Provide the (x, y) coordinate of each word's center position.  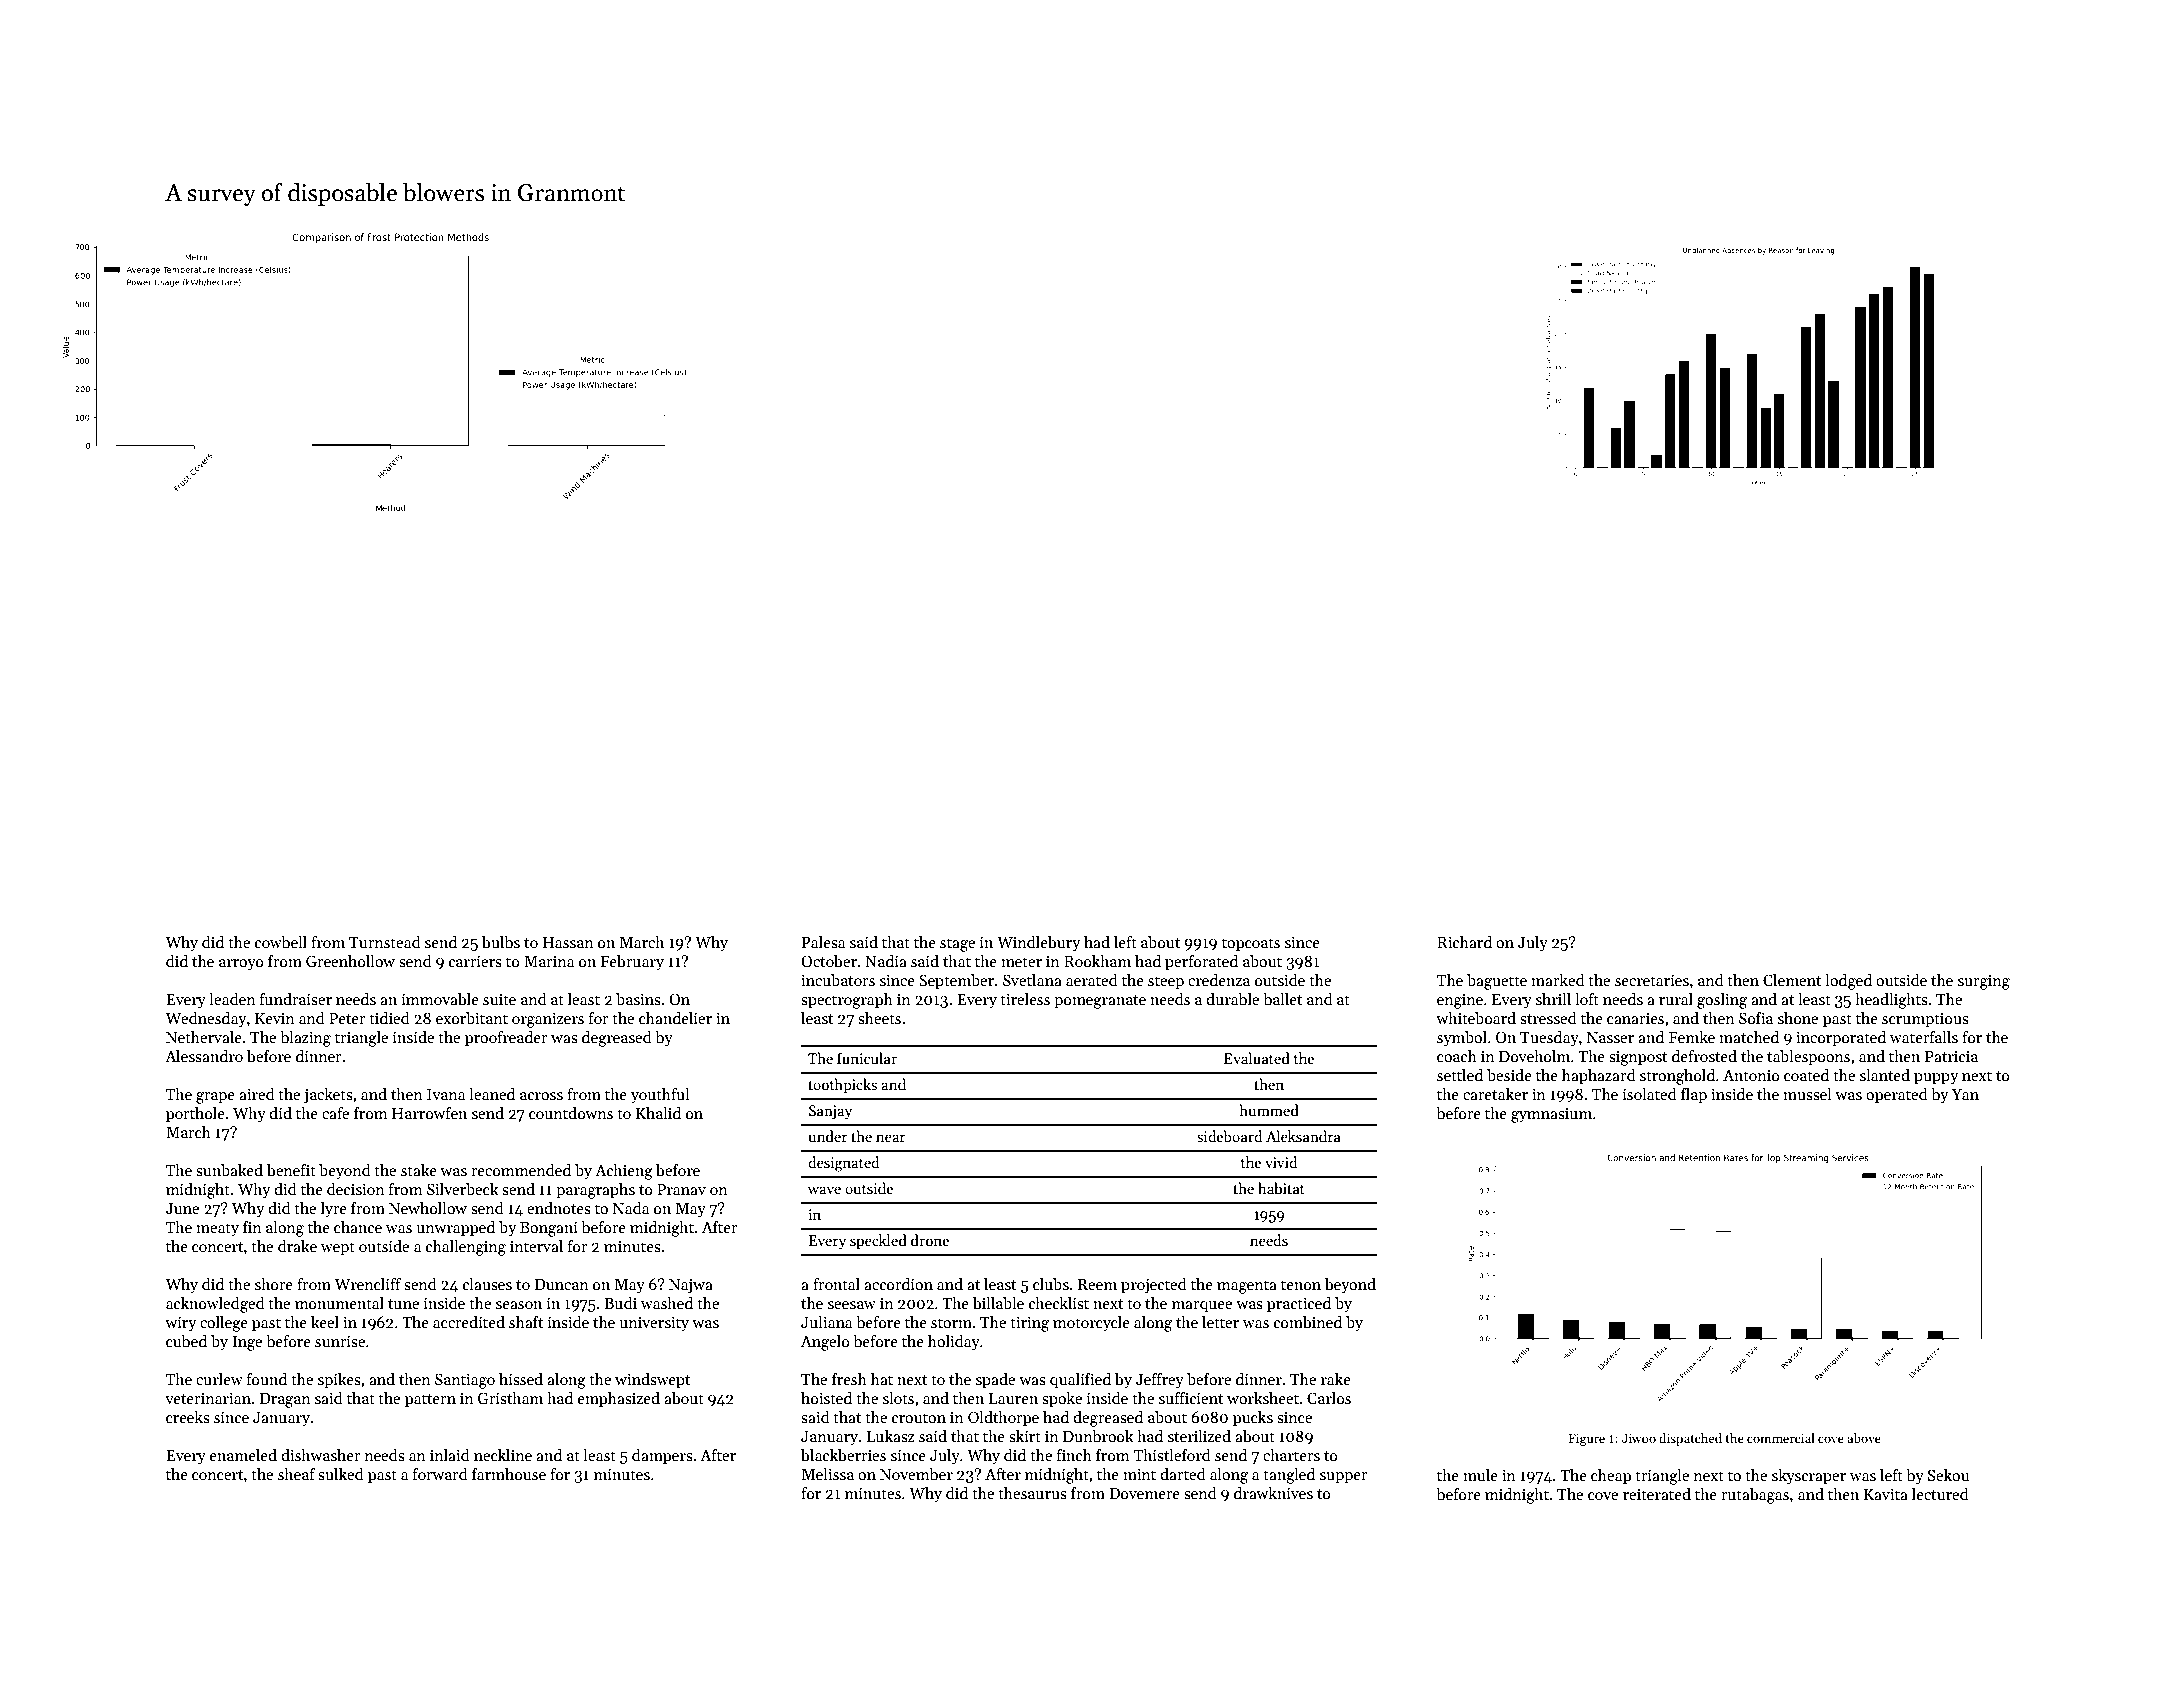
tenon (1301, 1285)
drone (930, 1240)
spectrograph (847, 1001)
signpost (1638, 1058)
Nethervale (204, 1037)
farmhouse (509, 1474)
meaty (217, 1230)
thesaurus (1032, 1493)
